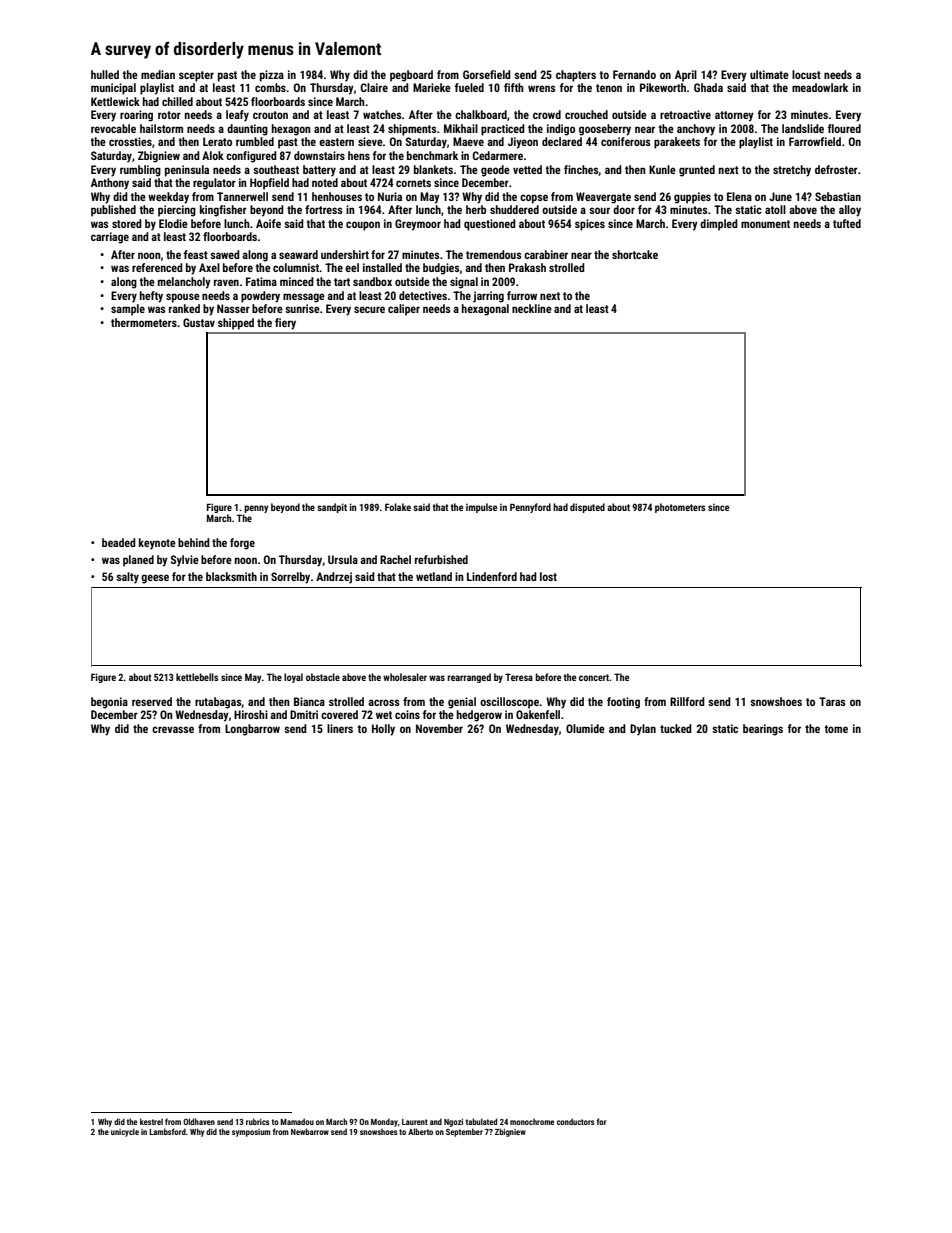 This document has height=1233, width=952. Describe the element at coordinates (763, 730) in the document. I see `bearings` at that location.
